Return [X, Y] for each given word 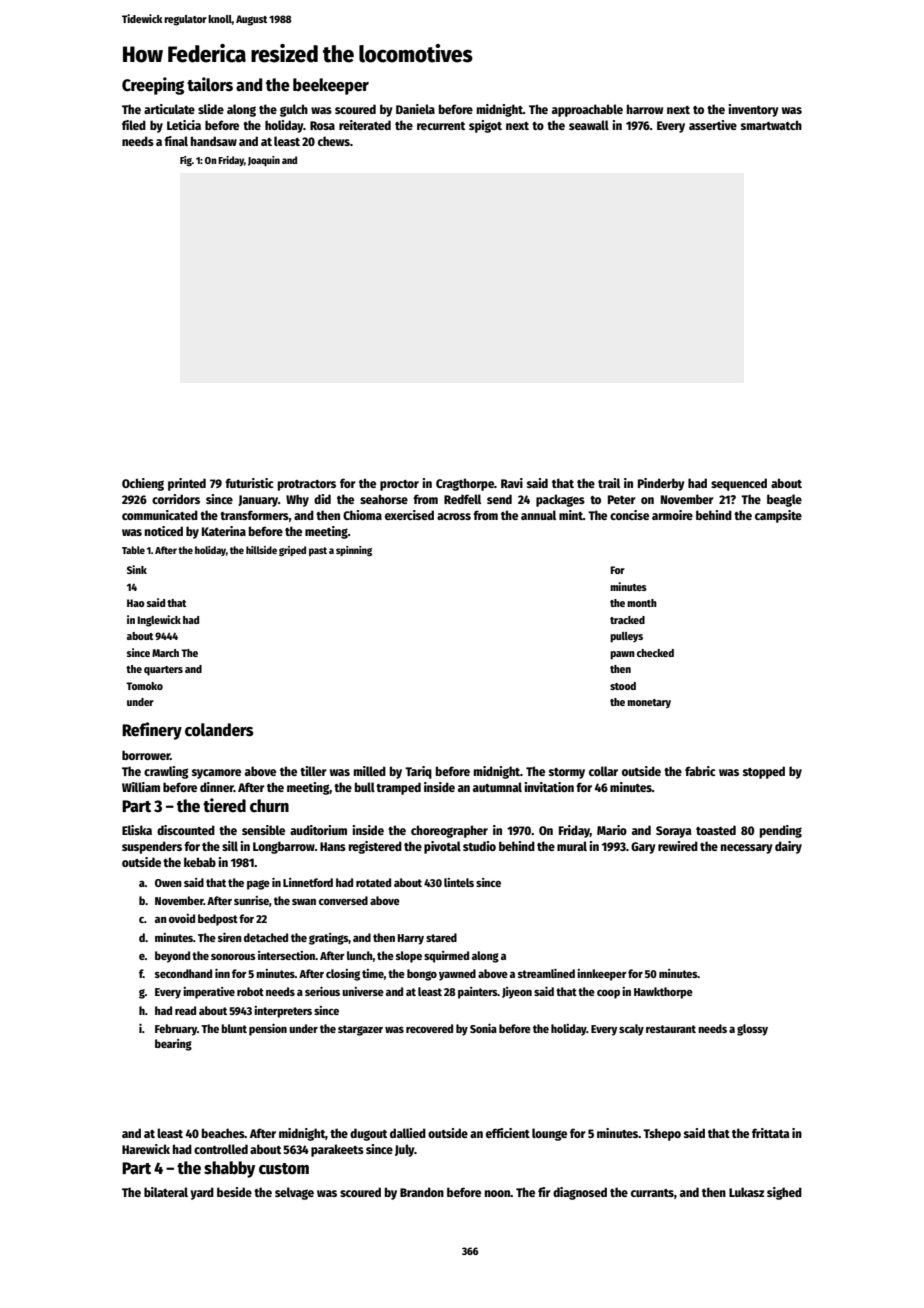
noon [498, 1193]
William [141, 787]
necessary [747, 849]
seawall [589, 125]
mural [572, 846]
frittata [770, 1133]
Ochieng [143, 484]
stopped [764, 772]
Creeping [153, 86]
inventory [754, 110]
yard [202, 1193]
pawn [622, 655]
